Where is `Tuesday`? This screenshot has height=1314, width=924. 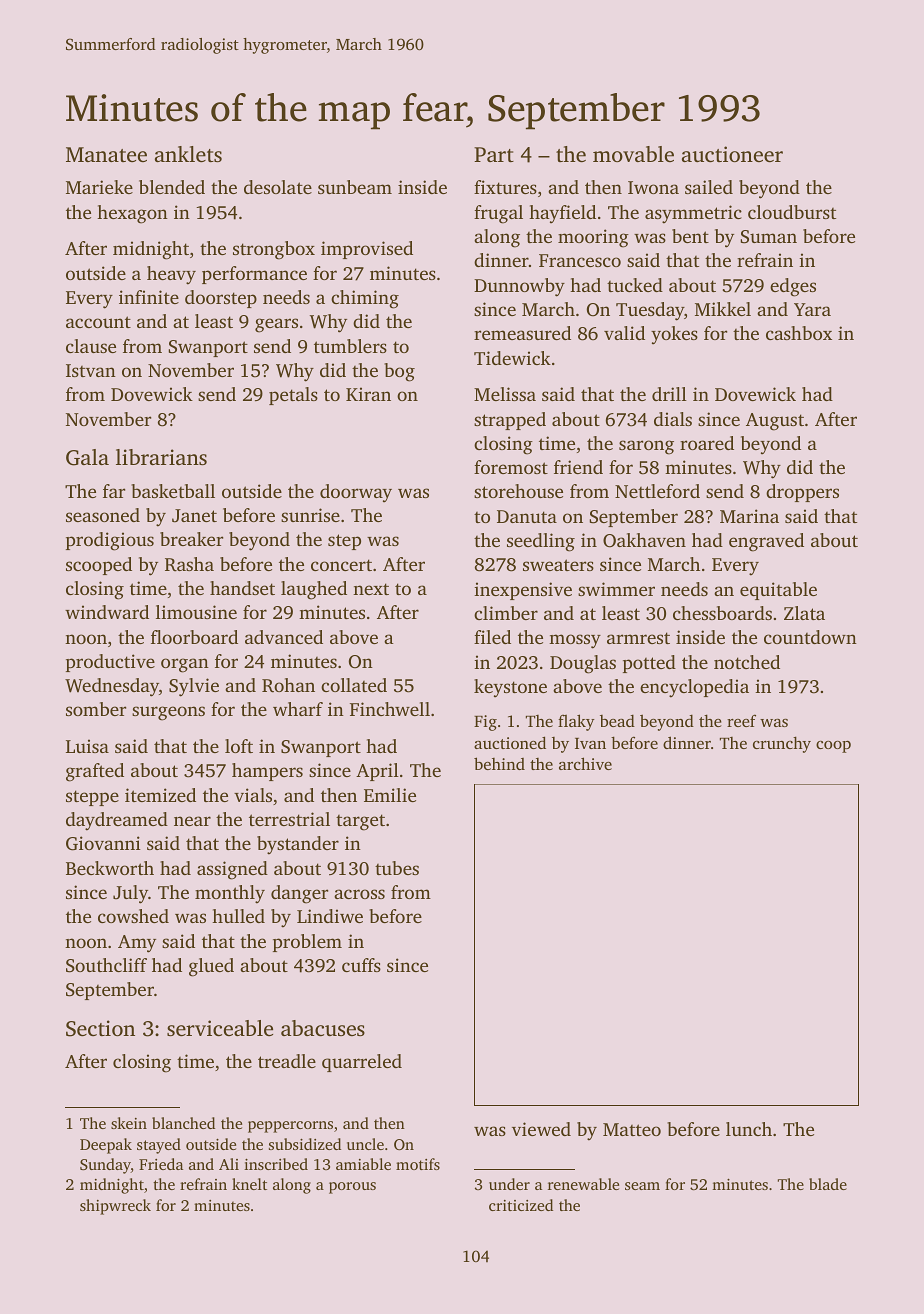 Tuesday is located at coordinates (650, 311).
